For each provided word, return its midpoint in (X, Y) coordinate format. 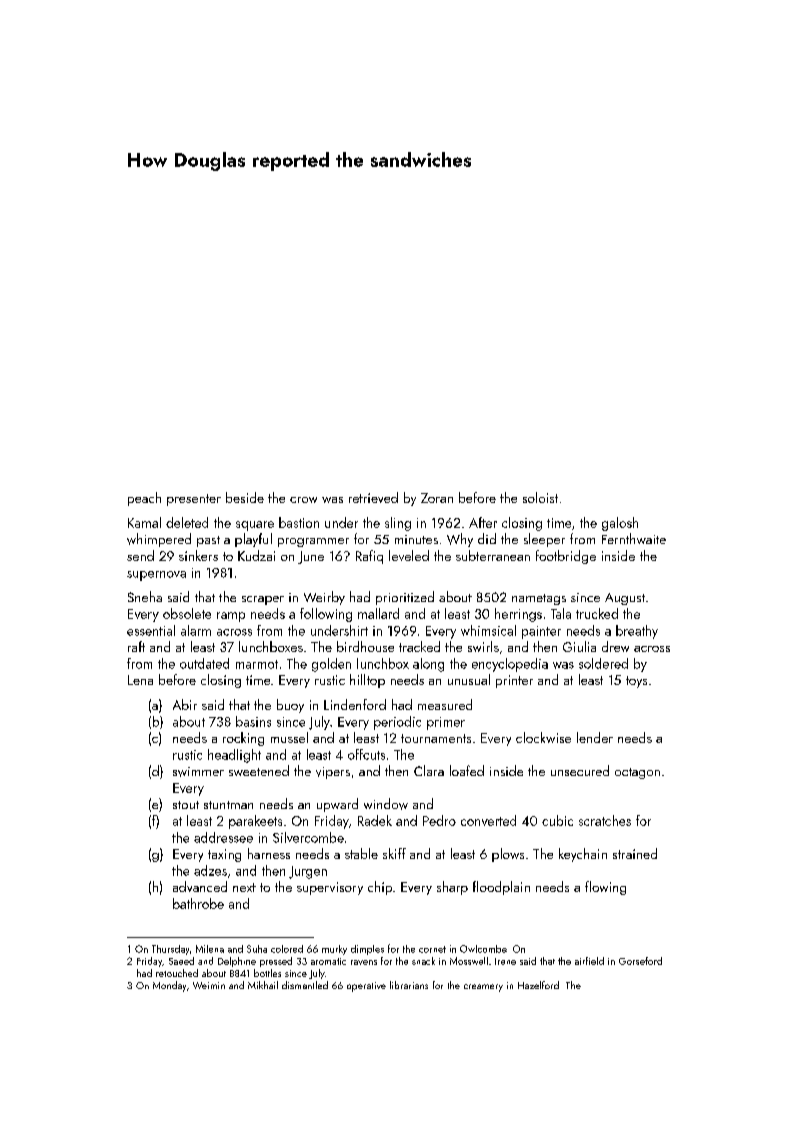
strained (635, 853)
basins (253, 721)
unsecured (580, 770)
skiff (394, 853)
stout (186, 805)
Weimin (209, 985)
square (255, 526)
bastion (299, 522)
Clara (429, 770)
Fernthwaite (634, 538)
